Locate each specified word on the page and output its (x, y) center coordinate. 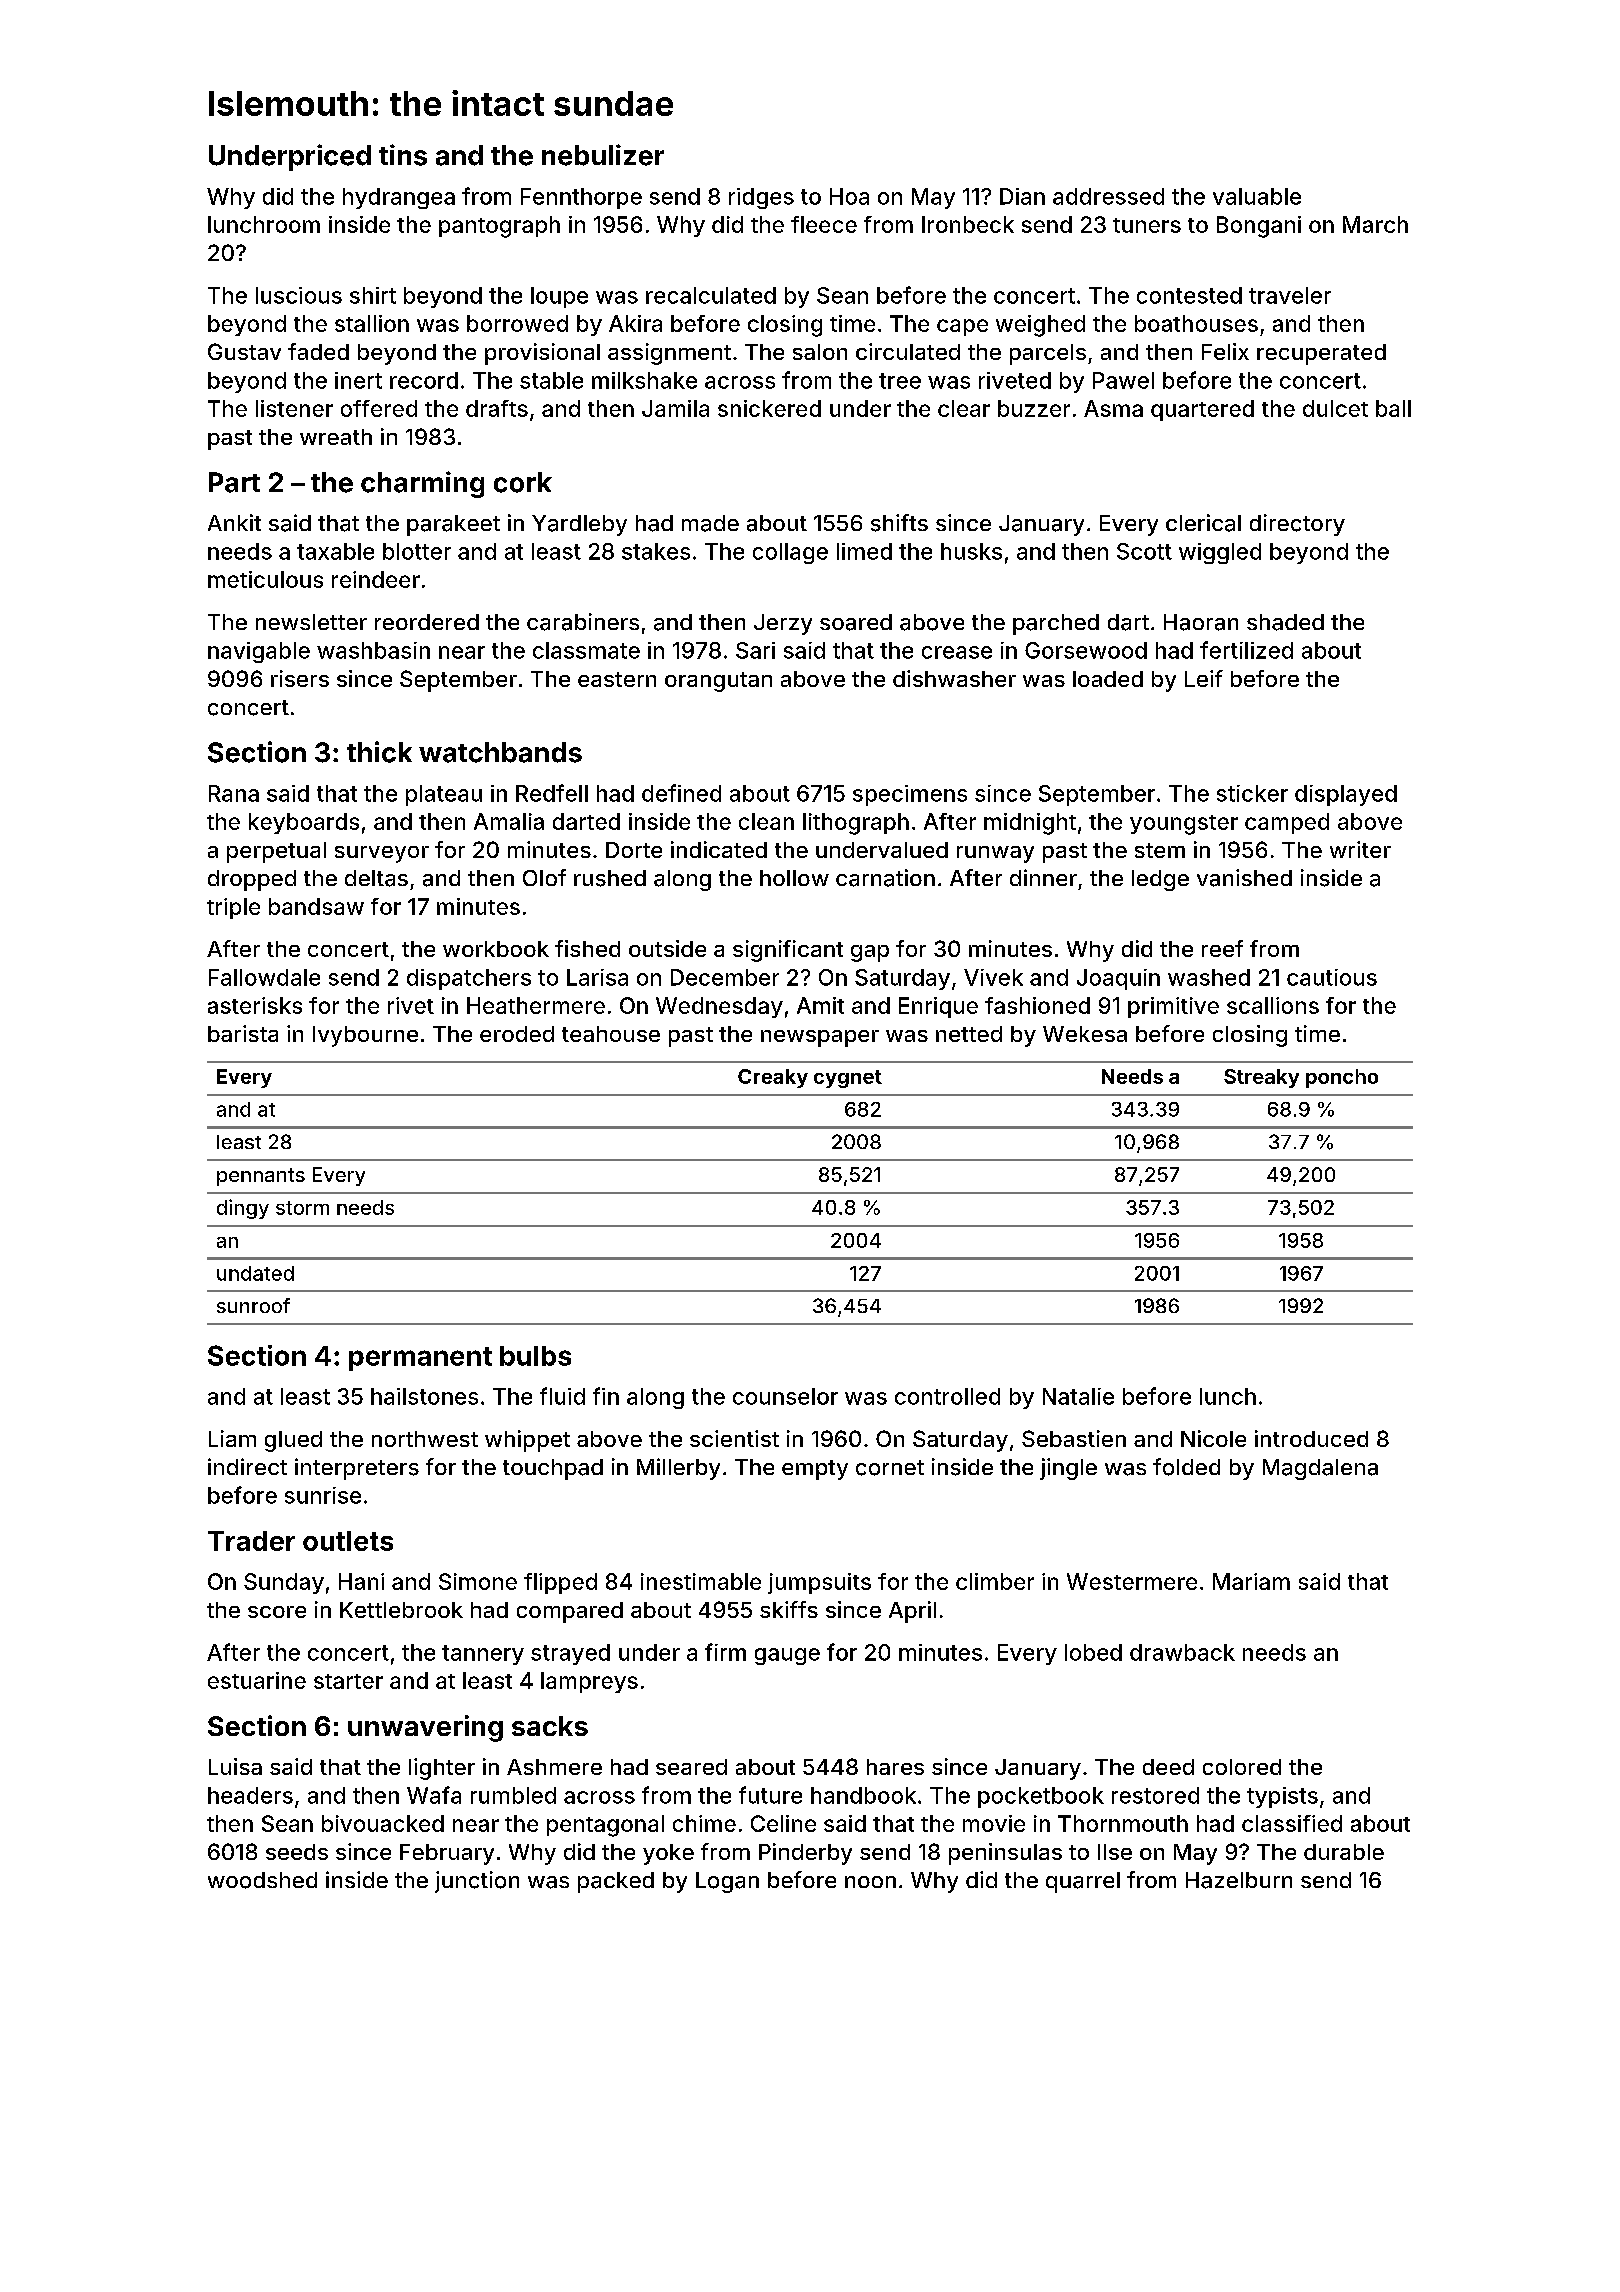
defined (681, 793)
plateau (444, 795)
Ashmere (554, 1767)
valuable (1257, 196)
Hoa (849, 196)
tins (403, 155)
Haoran (1201, 622)
